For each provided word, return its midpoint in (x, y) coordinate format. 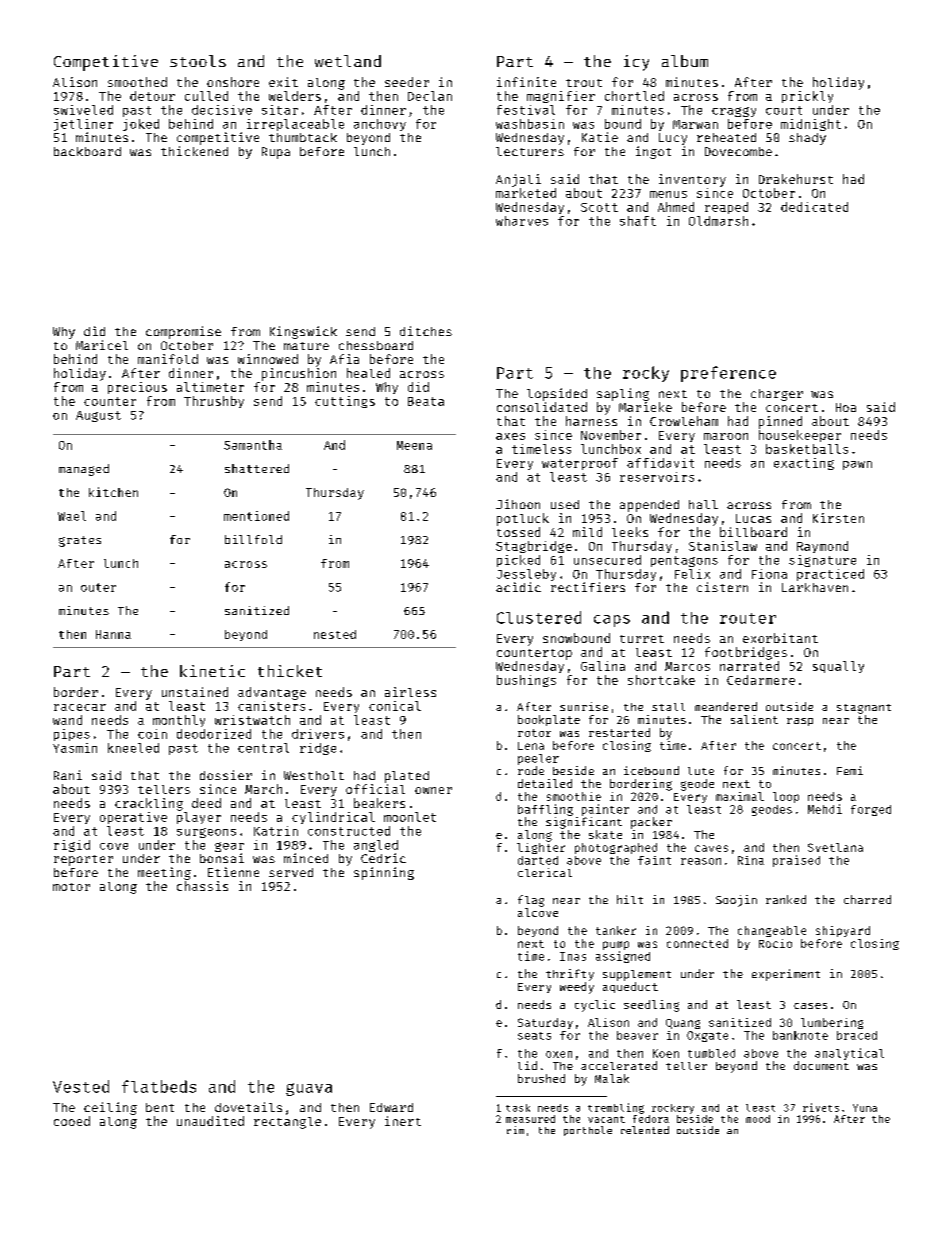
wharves (522, 221)
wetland (348, 61)
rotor (534, 733)
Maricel (102, 345)
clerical (545, 872)
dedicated (814, 207)
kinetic (212, 671)
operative (133, 818)
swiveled (83, 110)
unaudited (210, 1121)
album (685, 61)
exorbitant (780, 638)
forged (871, 810)
